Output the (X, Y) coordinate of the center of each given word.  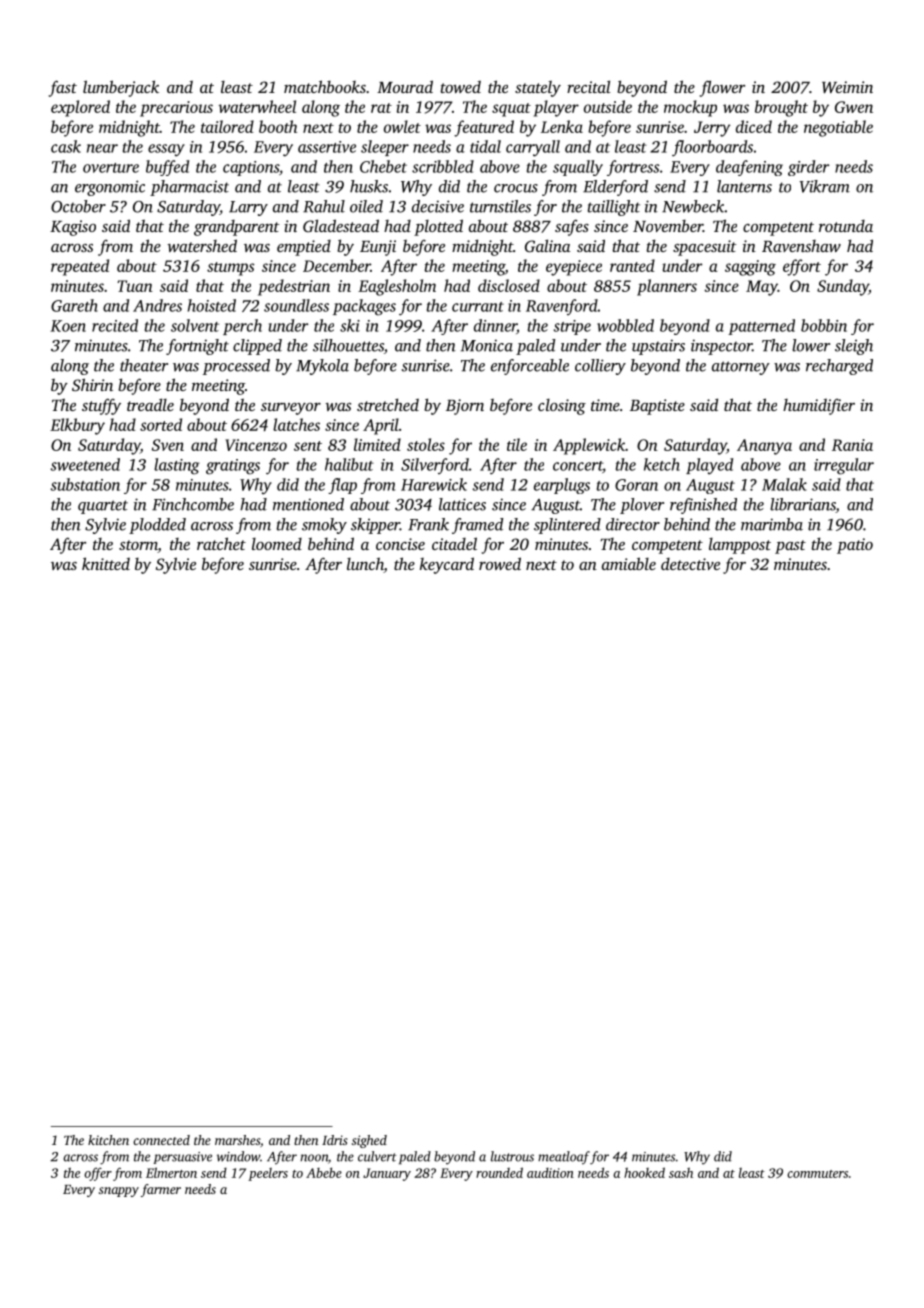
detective (690, 564)
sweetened (85, 464)
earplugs (562, 486)
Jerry (712, 129)
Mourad (405, 86)
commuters (817, 1174)
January (387, 1174)
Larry (248, 208)
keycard (447, 565)
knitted (106, 563)
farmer (161, 1190)
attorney (741, 368)
